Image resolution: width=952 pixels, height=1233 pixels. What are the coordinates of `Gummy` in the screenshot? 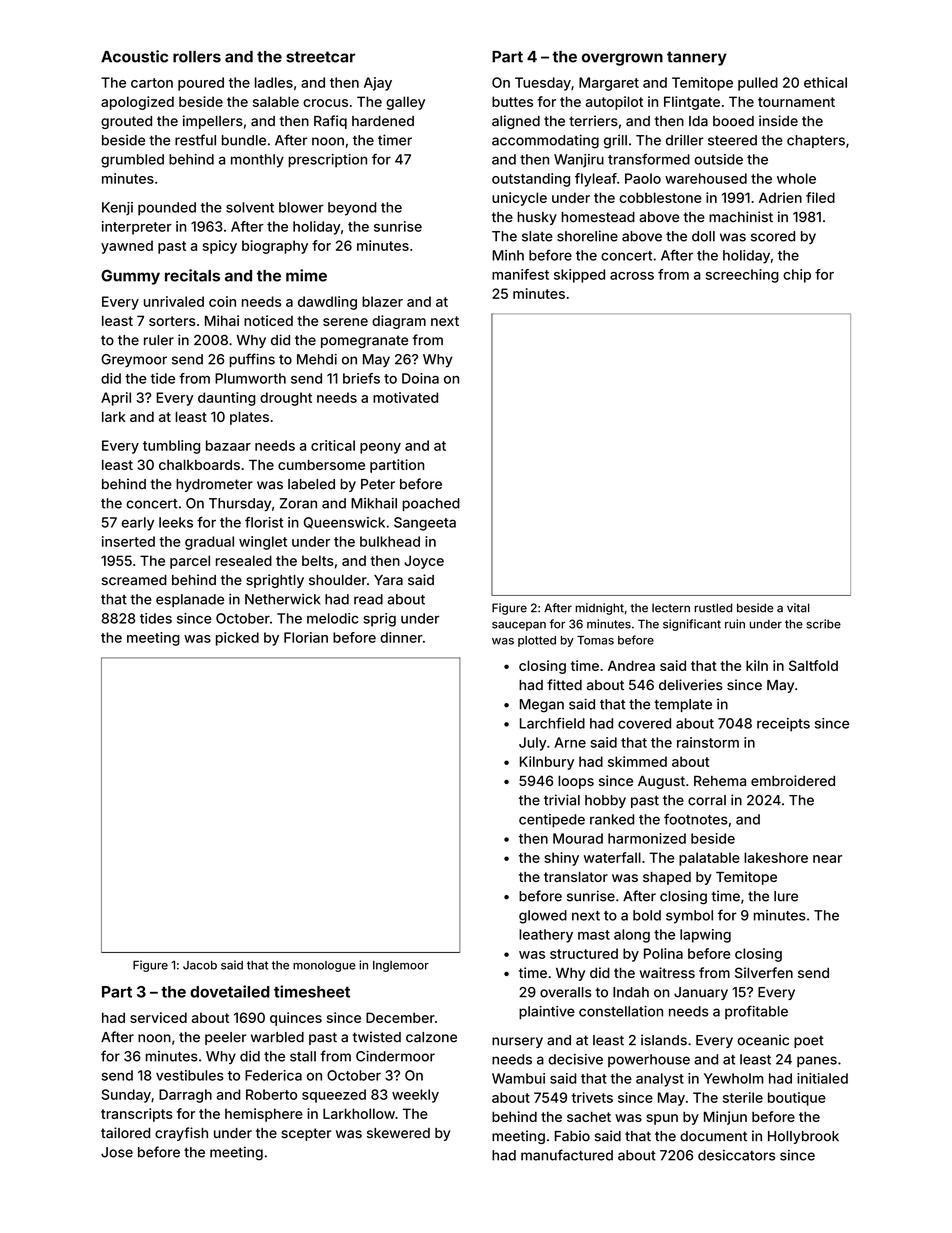 It's located at (130, 277).
